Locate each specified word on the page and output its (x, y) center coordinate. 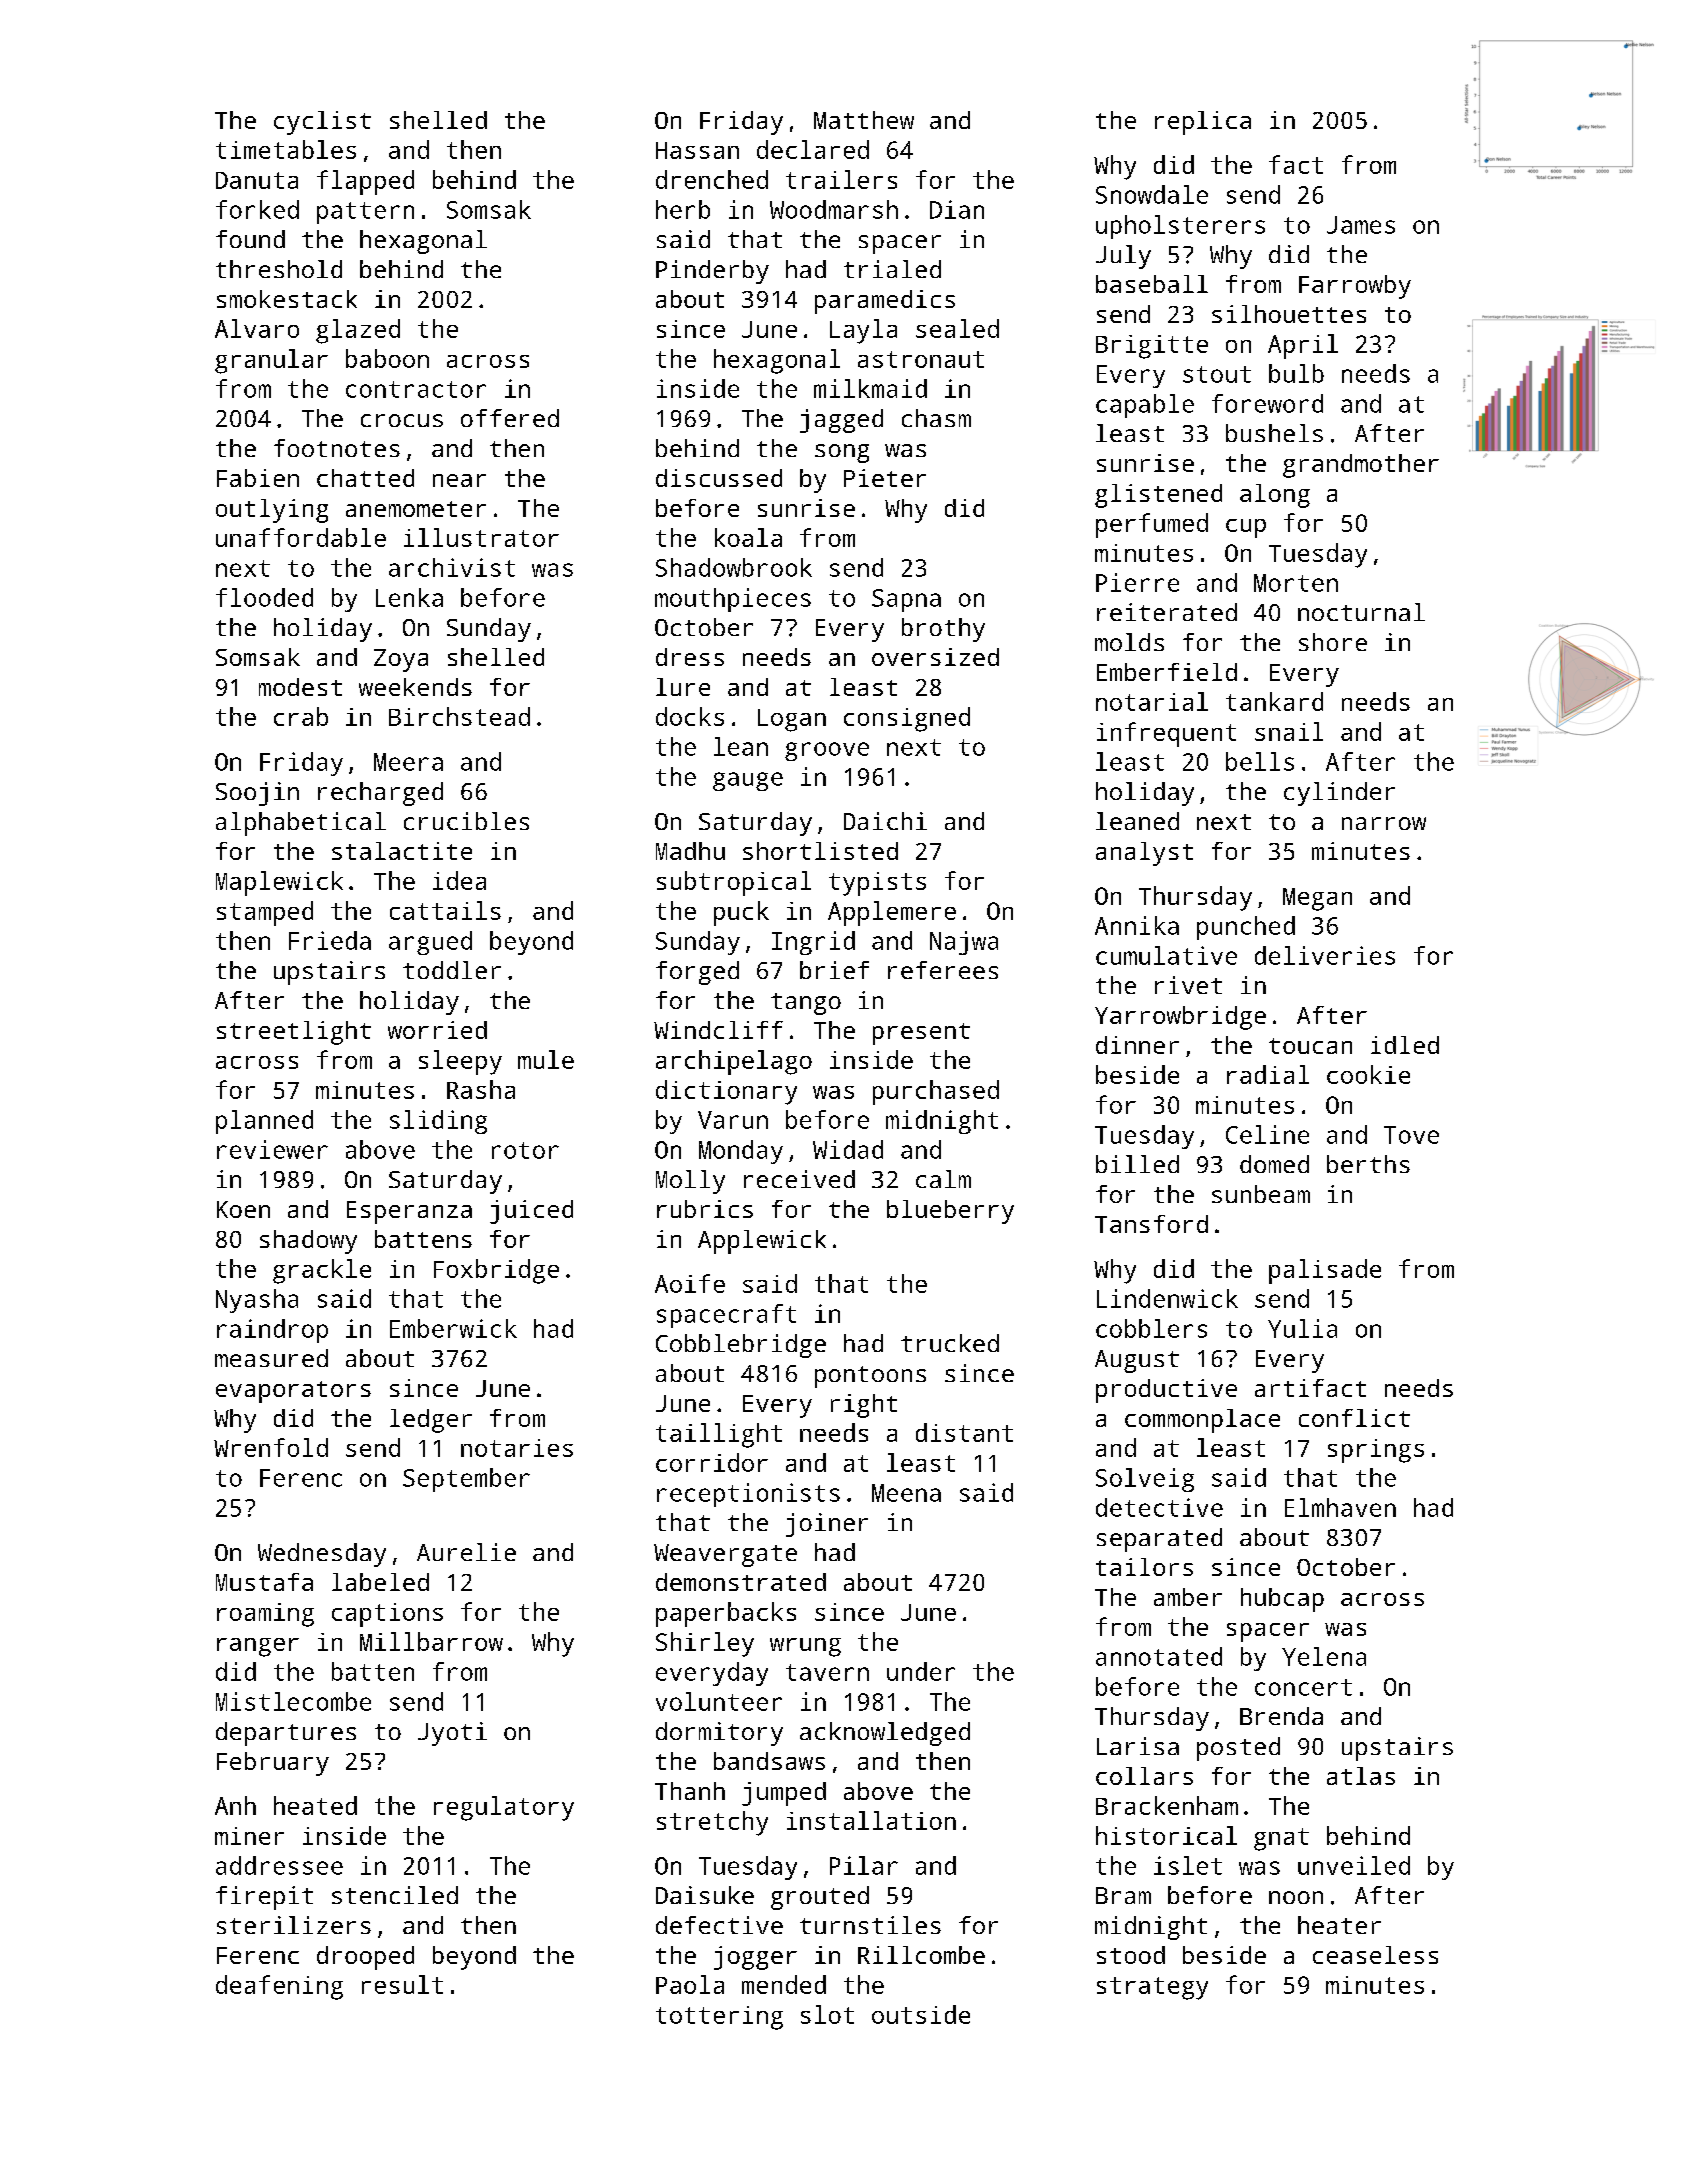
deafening (279, 1987)
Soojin (257, 794)
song (842, 453)
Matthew (864, 120)
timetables (286, 149)
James (1361, 225)
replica (1203, 123)
